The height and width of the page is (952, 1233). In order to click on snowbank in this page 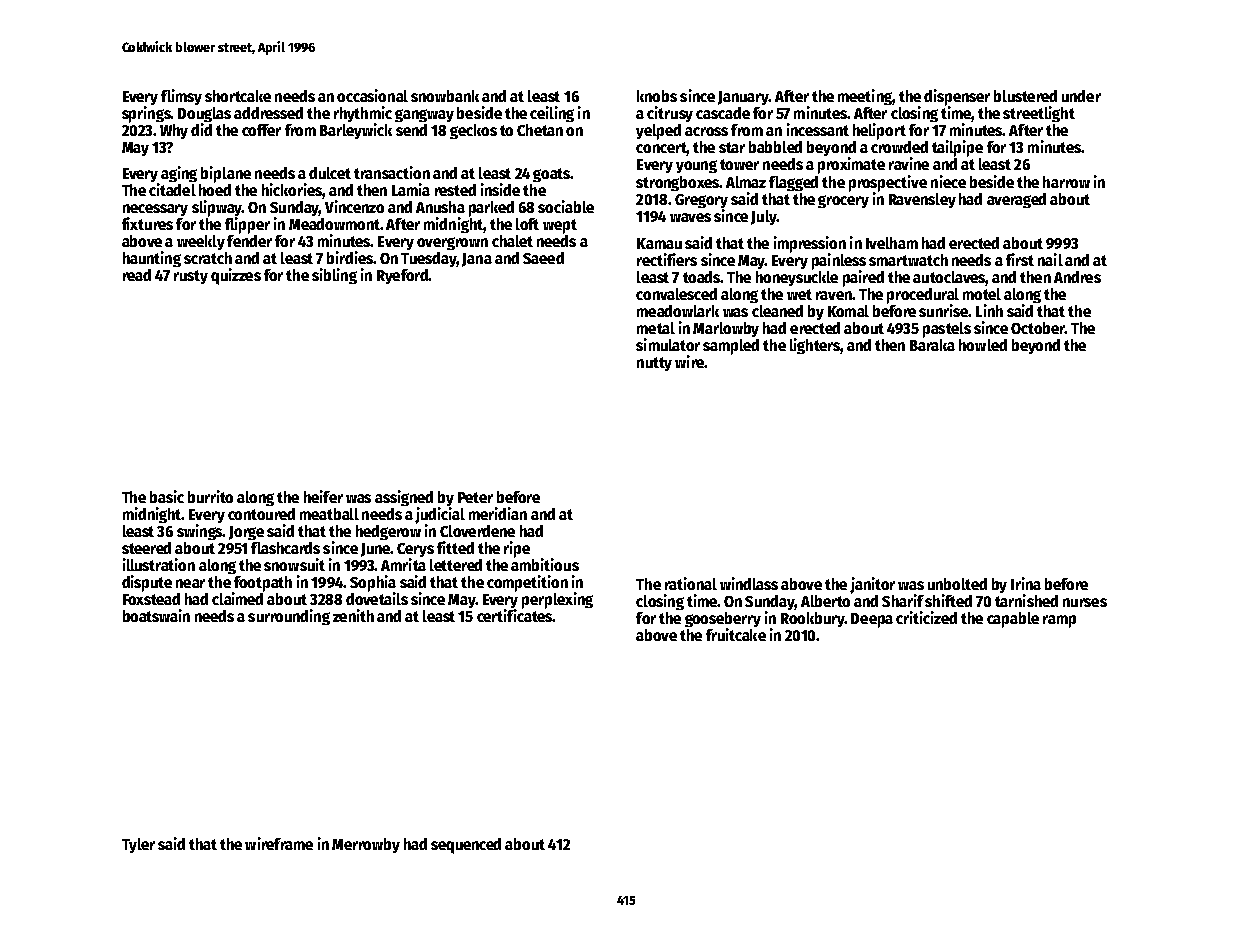, I will do `click(445, 96)`.
